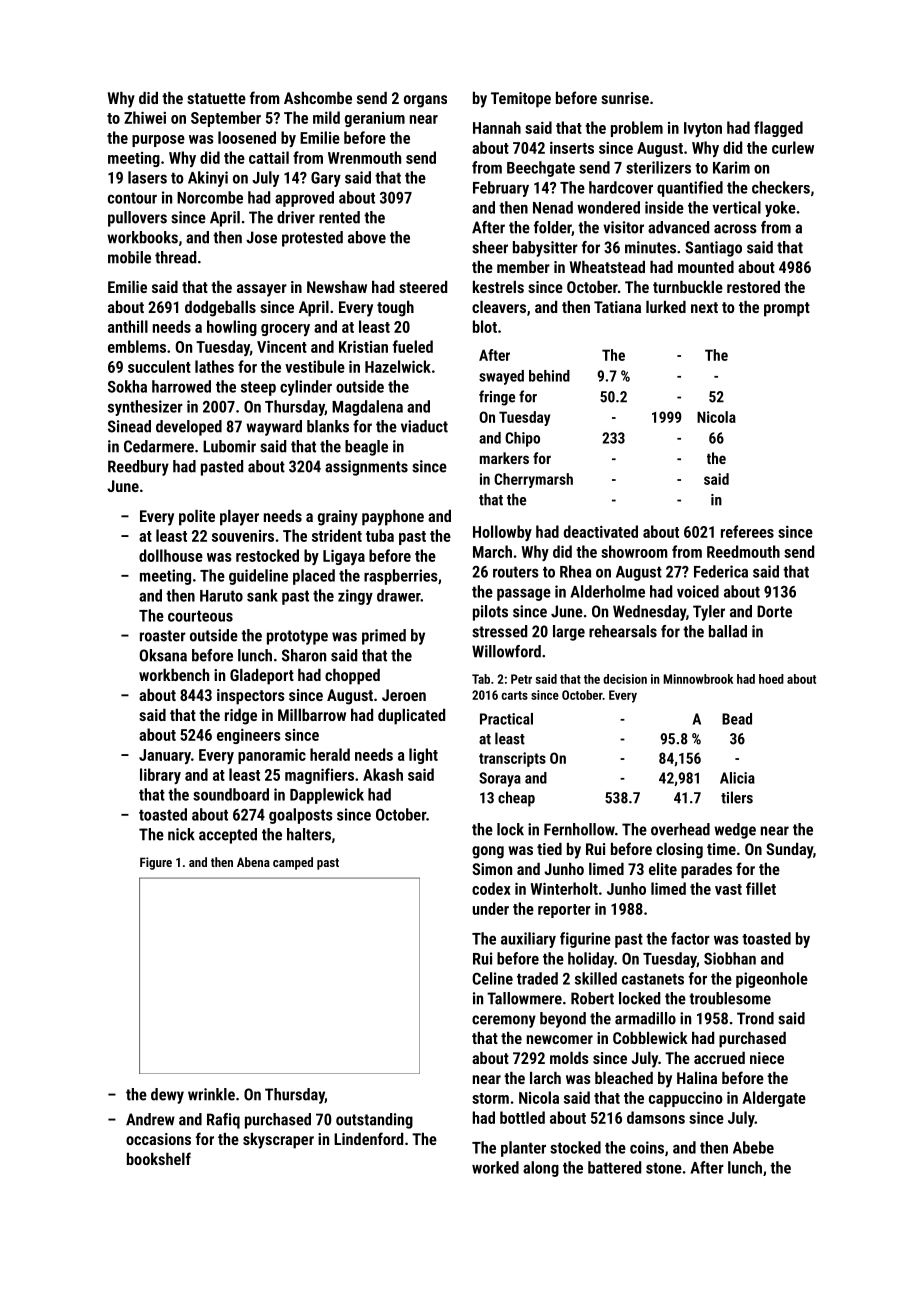 This page has width=924, height=1308. What do you see at coordinates (304, 199) in the page?
I see `approved` at bounding box center [304, 199].
